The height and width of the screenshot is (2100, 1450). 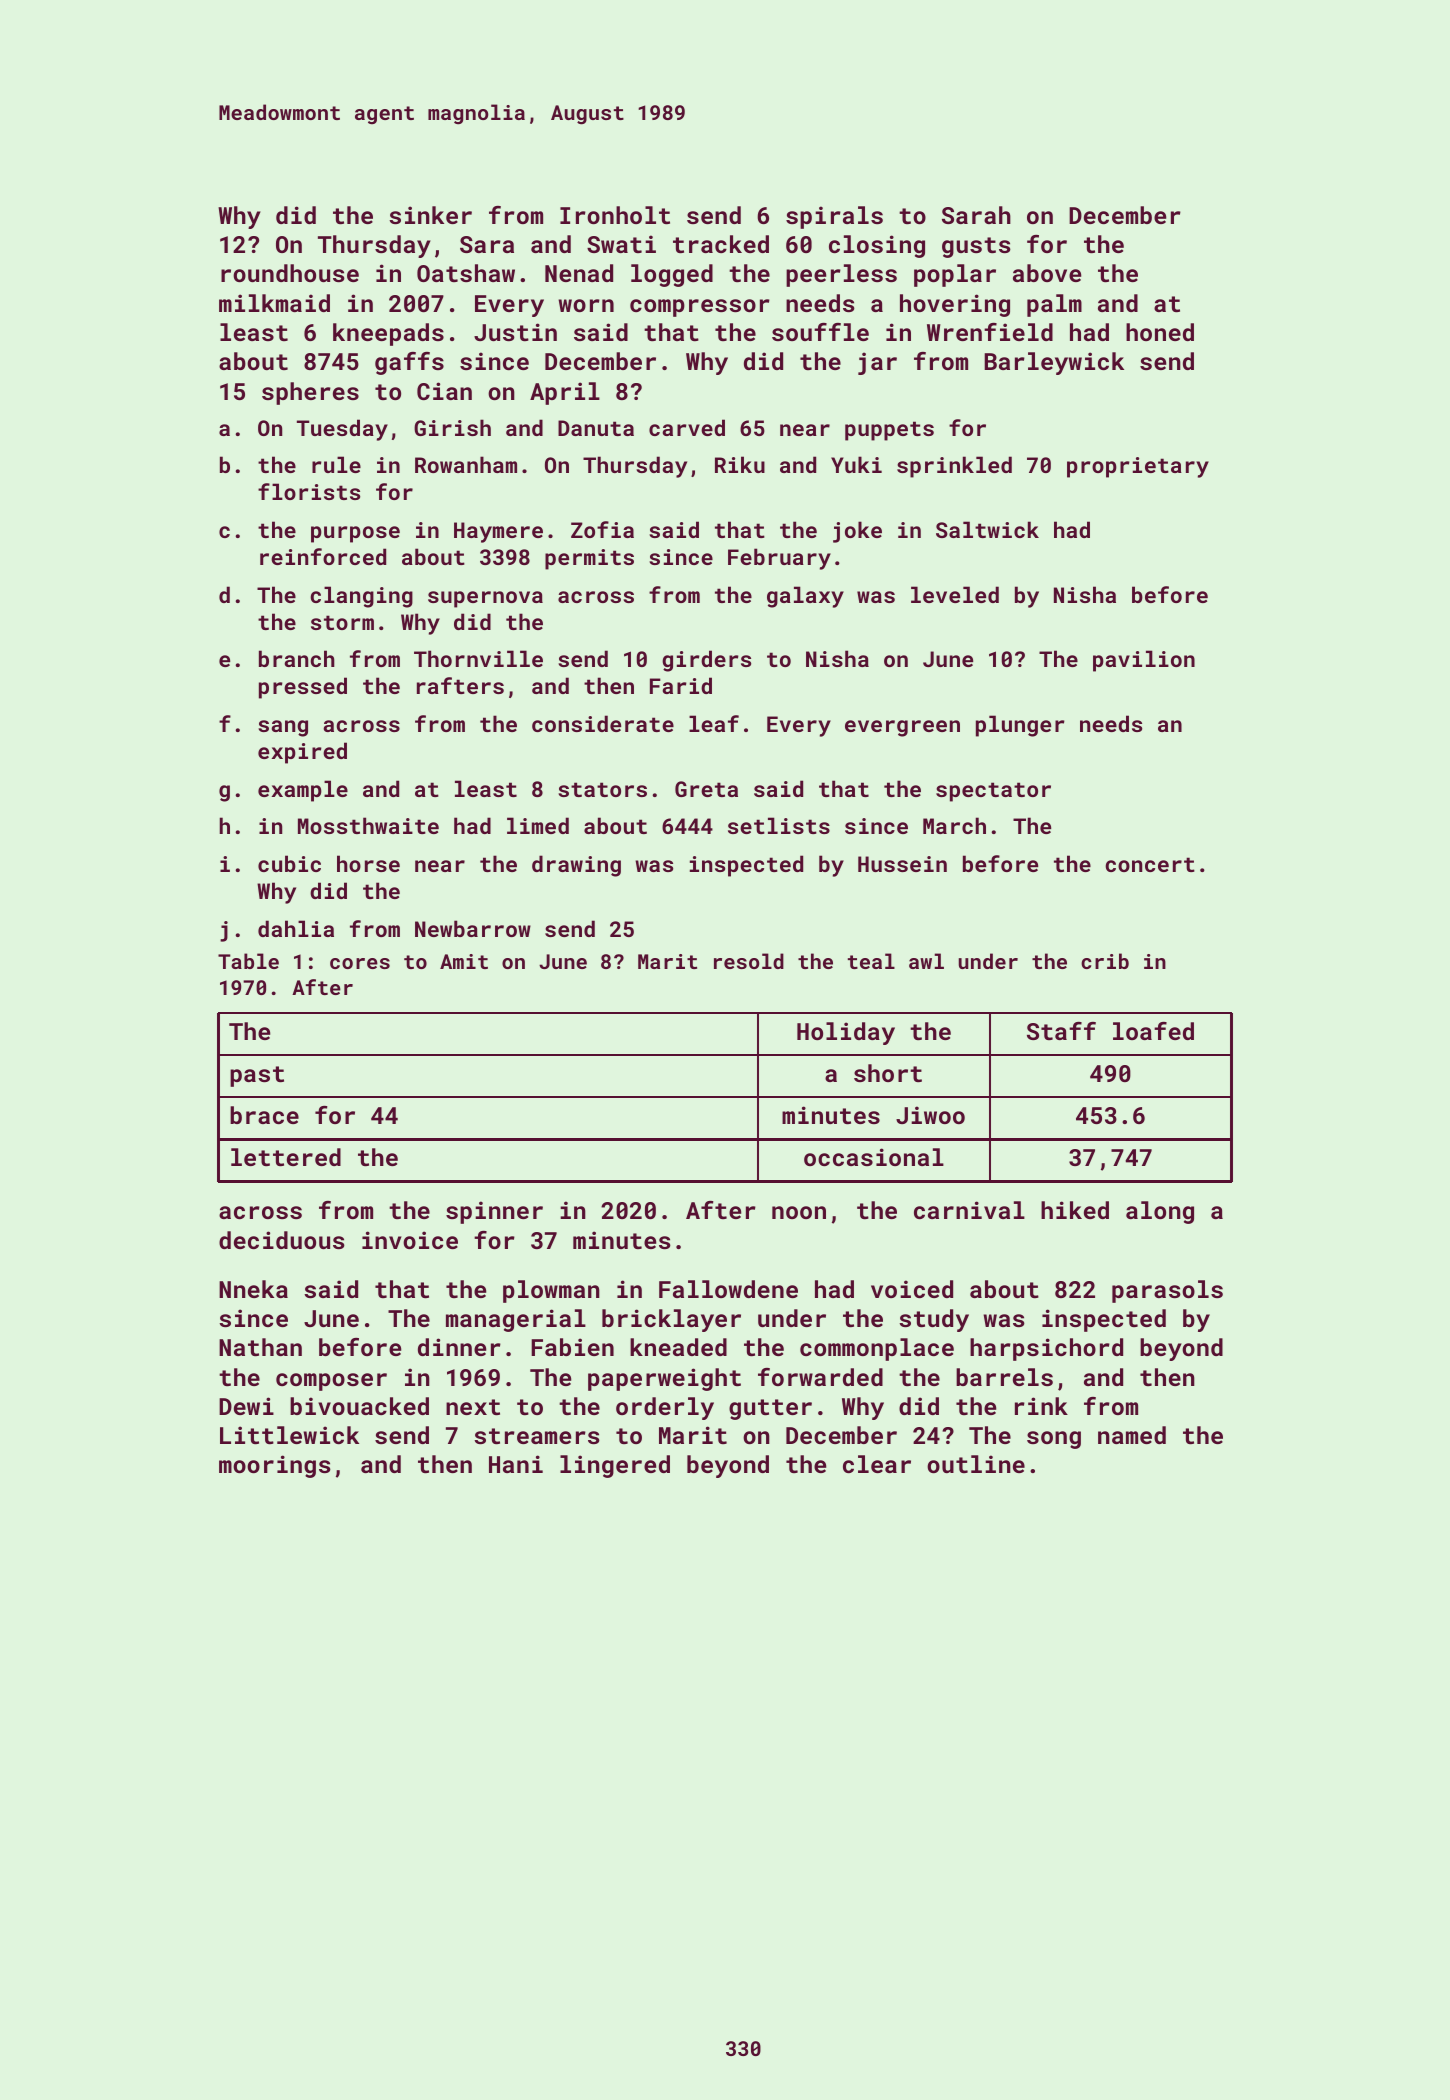 I want to click on pavilion, so click(x=1144, y=661).
